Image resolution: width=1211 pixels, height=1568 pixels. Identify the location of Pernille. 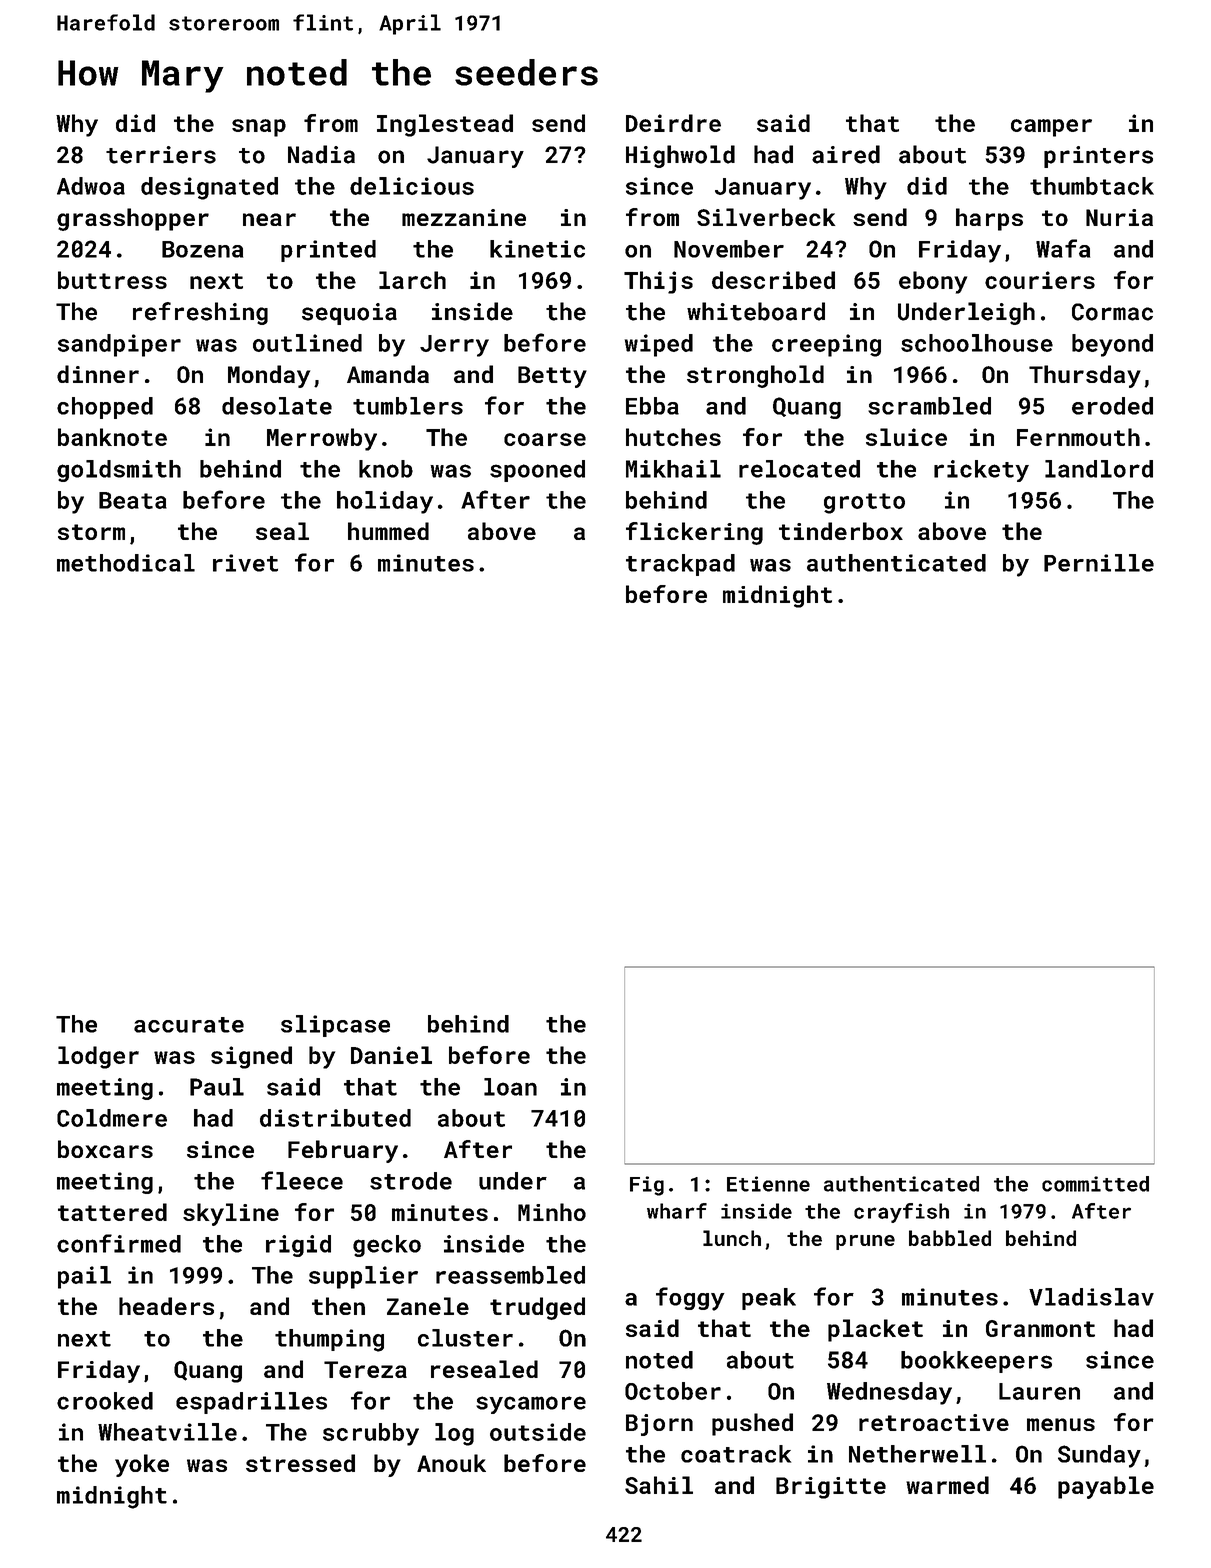
(1099, 563).
